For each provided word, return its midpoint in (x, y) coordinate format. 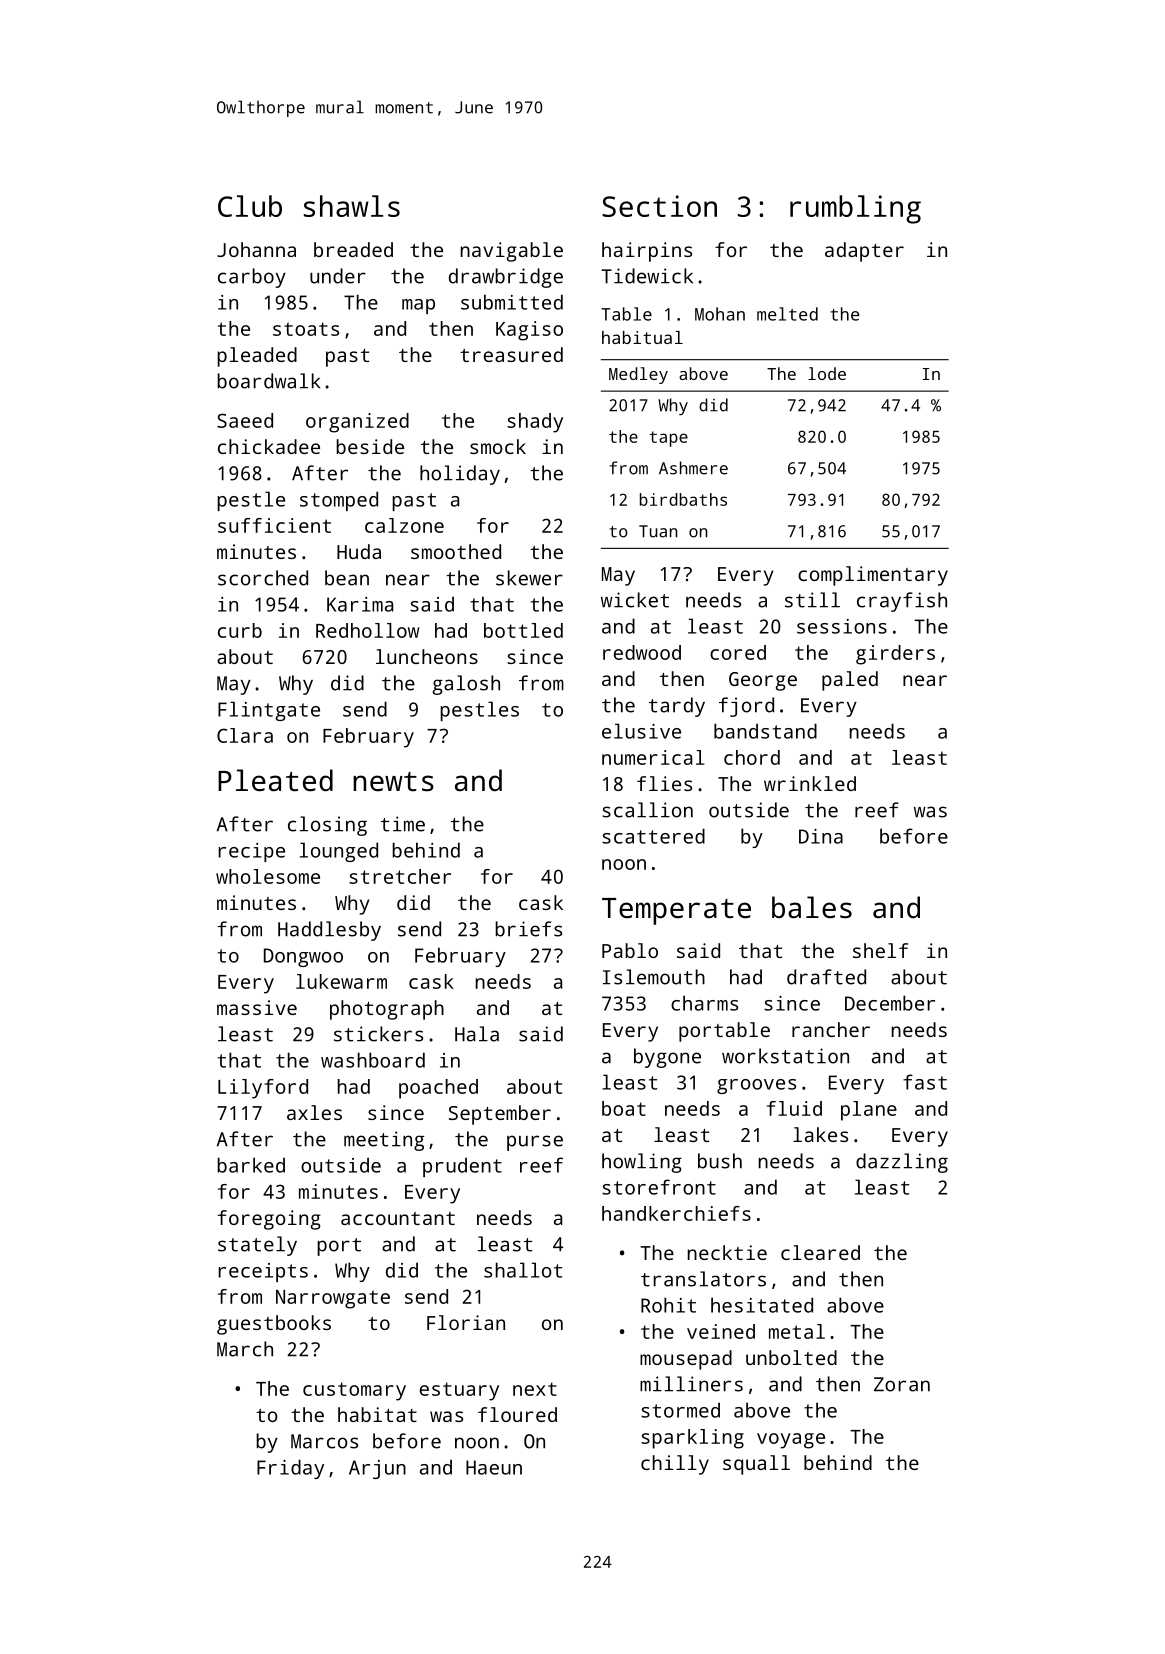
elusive (641, 731)
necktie (727, 1252)
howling (642, 1163)
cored (738, 652)
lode (827, 373)
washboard (373, 1060)
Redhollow (368, 630)
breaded (353, 249)
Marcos (324, 1441)
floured (517, 1414)
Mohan (720, 314)
